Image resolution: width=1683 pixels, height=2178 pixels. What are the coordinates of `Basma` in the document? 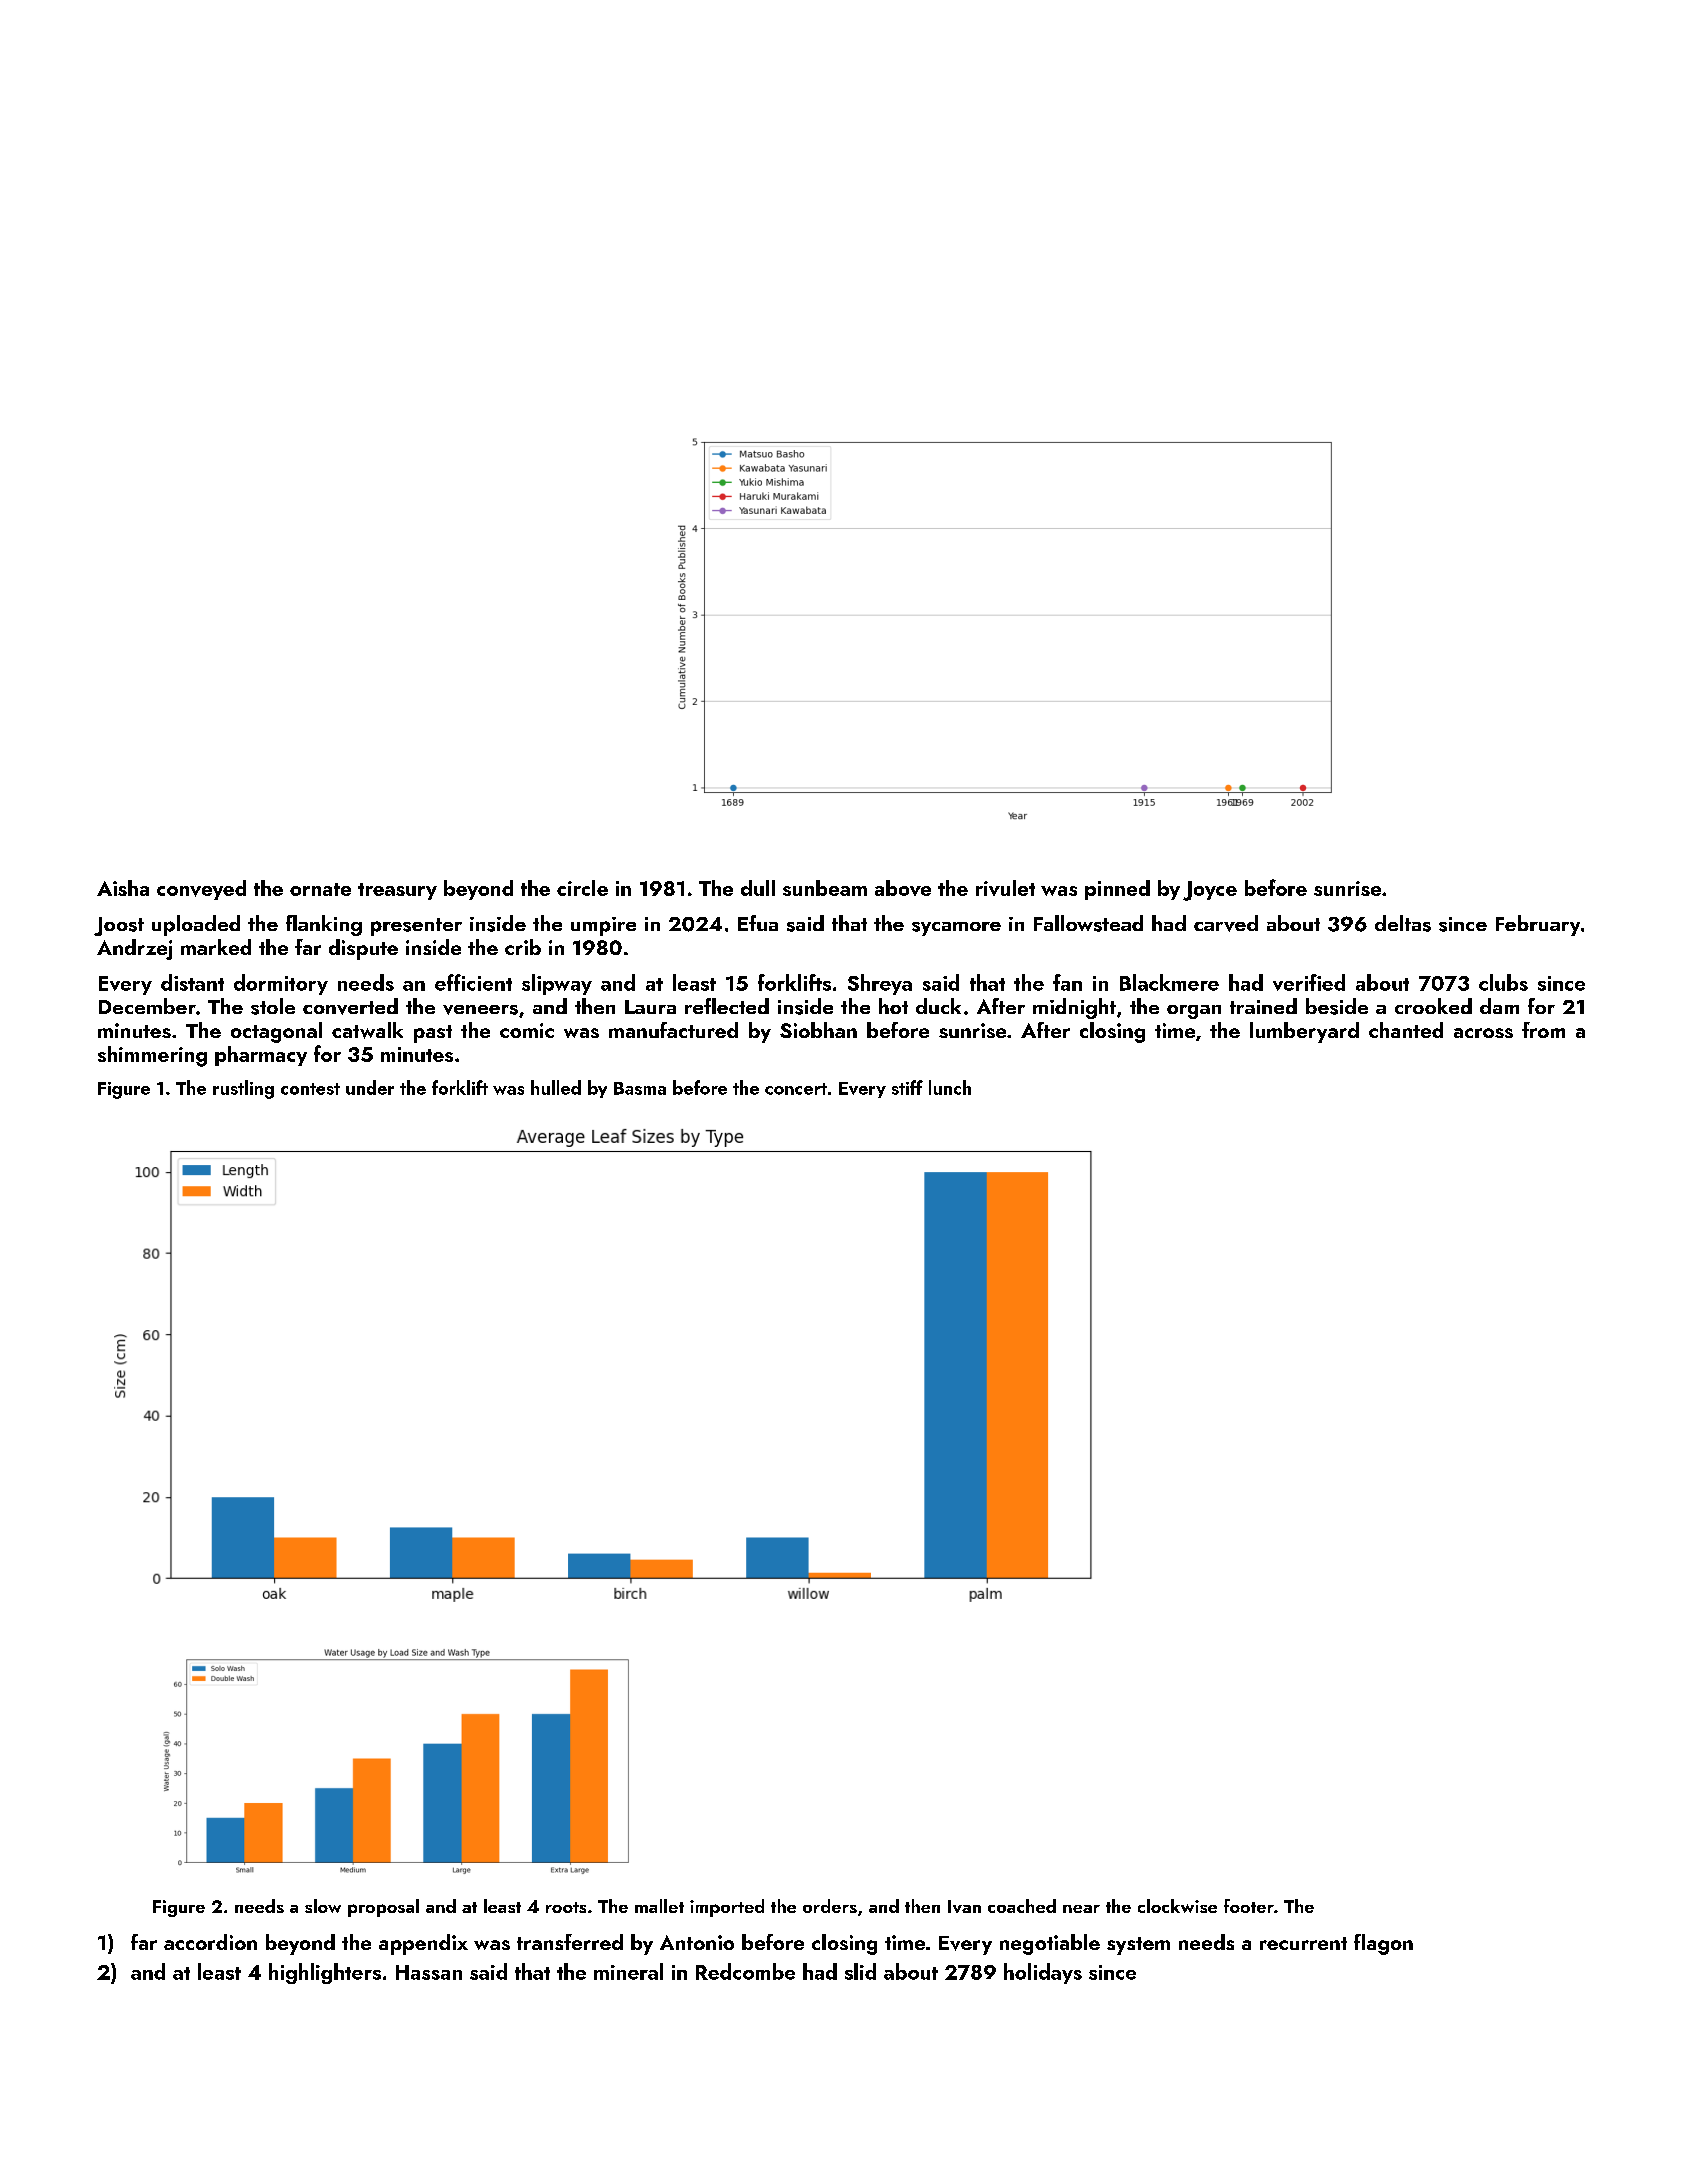 It's located at (640, 1088).
